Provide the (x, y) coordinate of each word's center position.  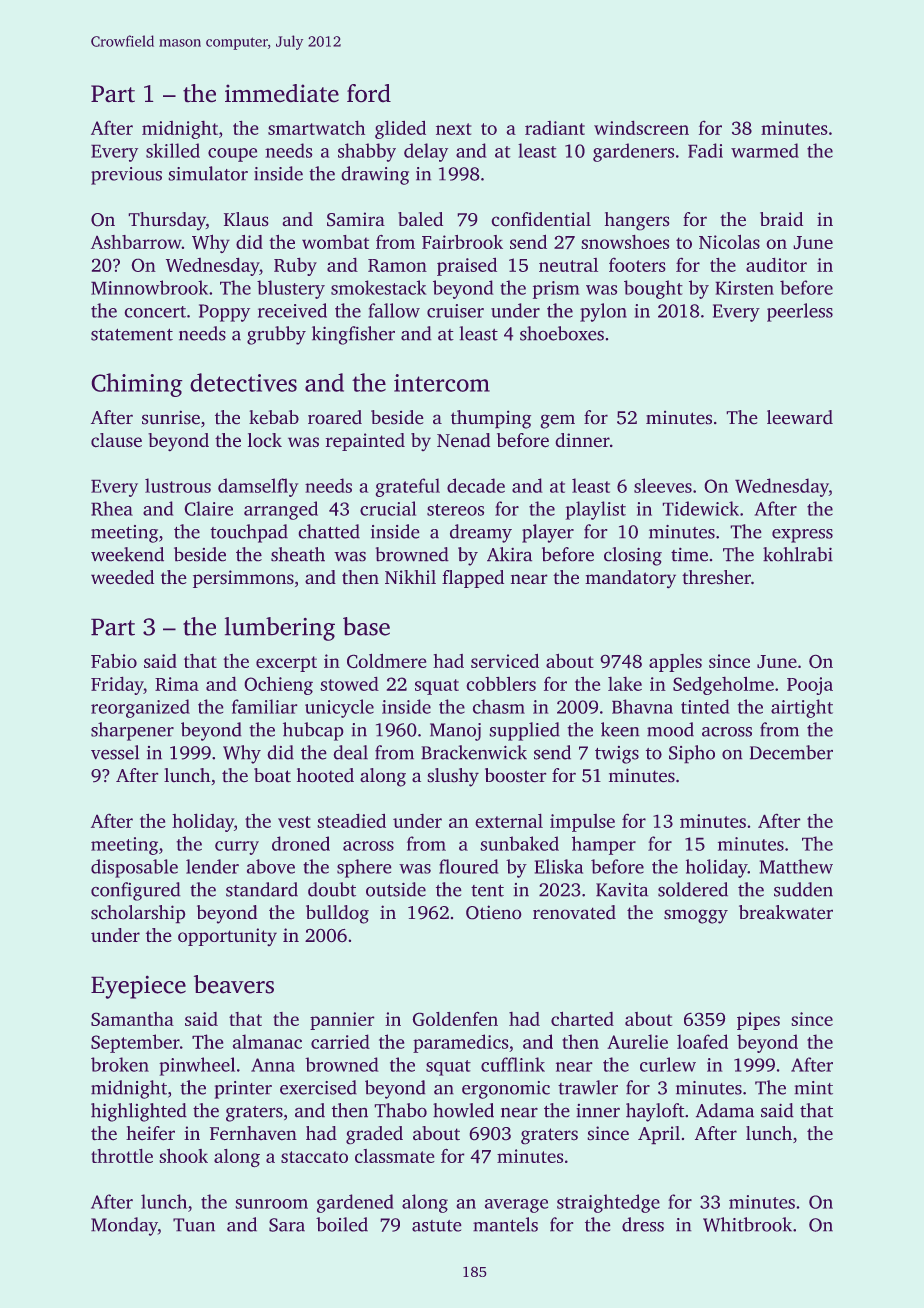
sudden (803, 889)
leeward (800, 417)
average (516, 1206)
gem (557, 421)
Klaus (246, 219)
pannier (342, 1021)
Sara (287, 1225)
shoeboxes (562, 333)
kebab (274, 417)
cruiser (455, 311)
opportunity (227, 937)
